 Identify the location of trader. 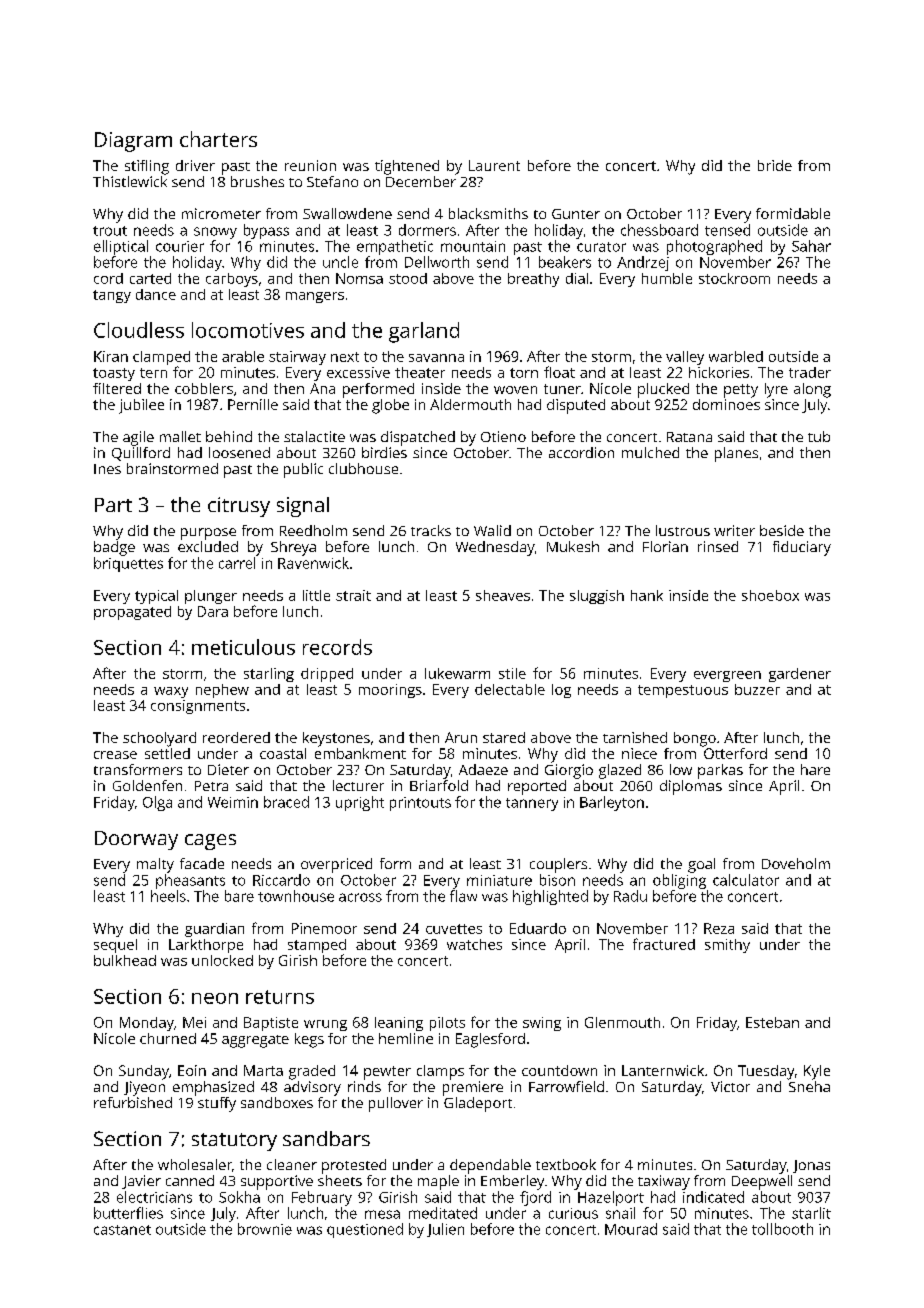
(810, 372).
